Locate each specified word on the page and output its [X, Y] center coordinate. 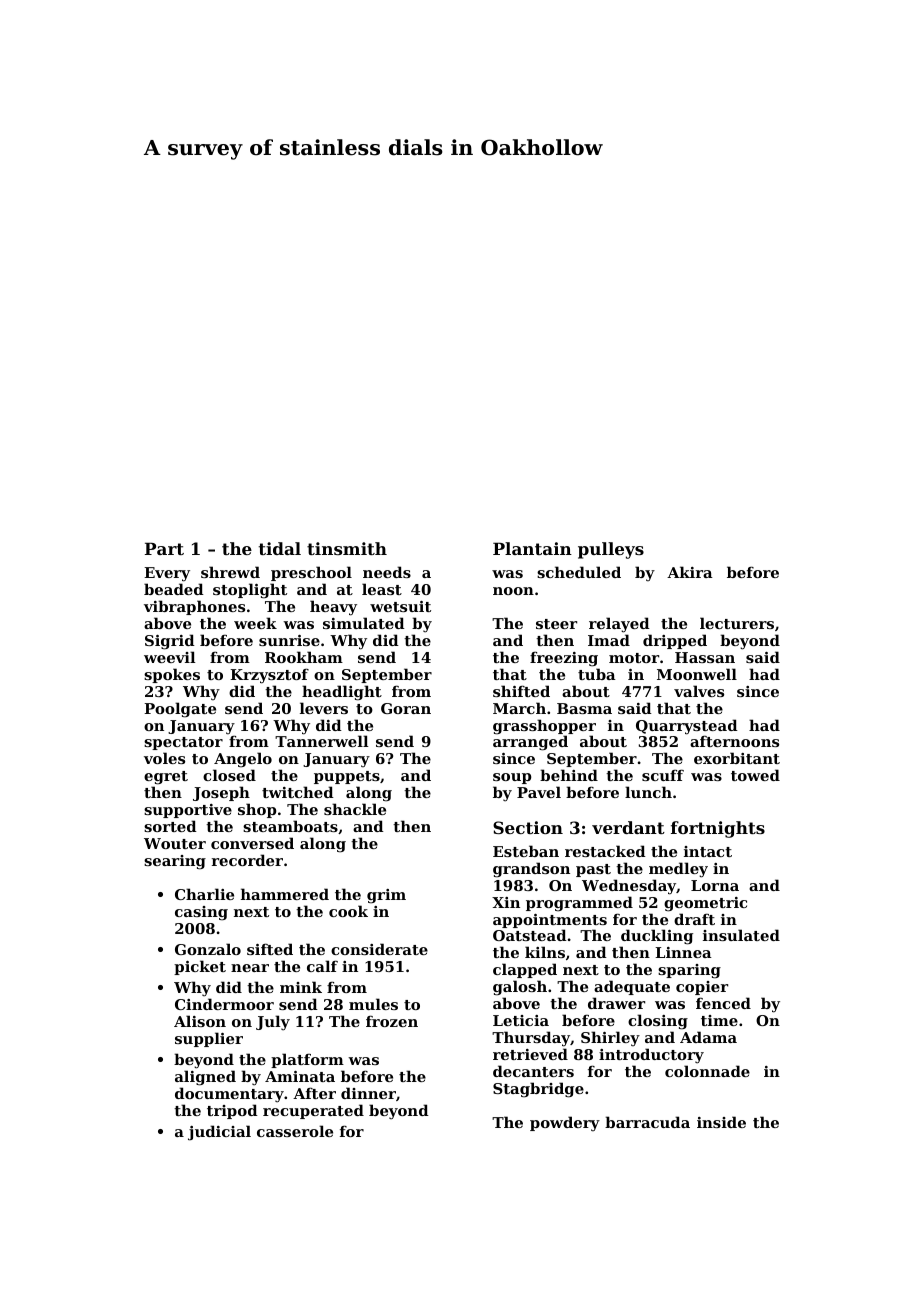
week [255, 623]
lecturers [737, 623]
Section [528, 827]
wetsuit [400, 606]
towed [755, 775]
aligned [205, 1078]
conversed [252, 843]
